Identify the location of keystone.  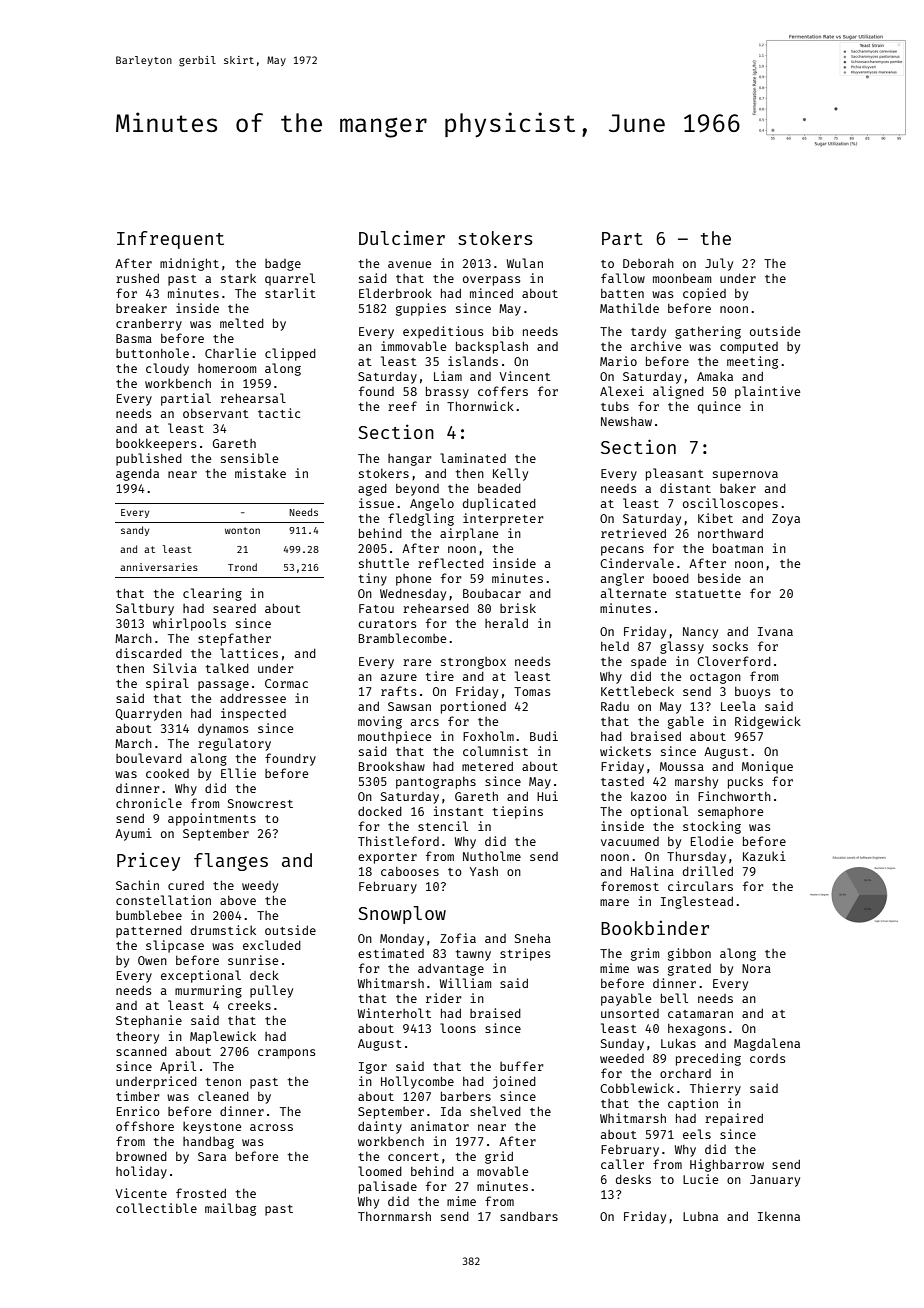
(212, 1127).
